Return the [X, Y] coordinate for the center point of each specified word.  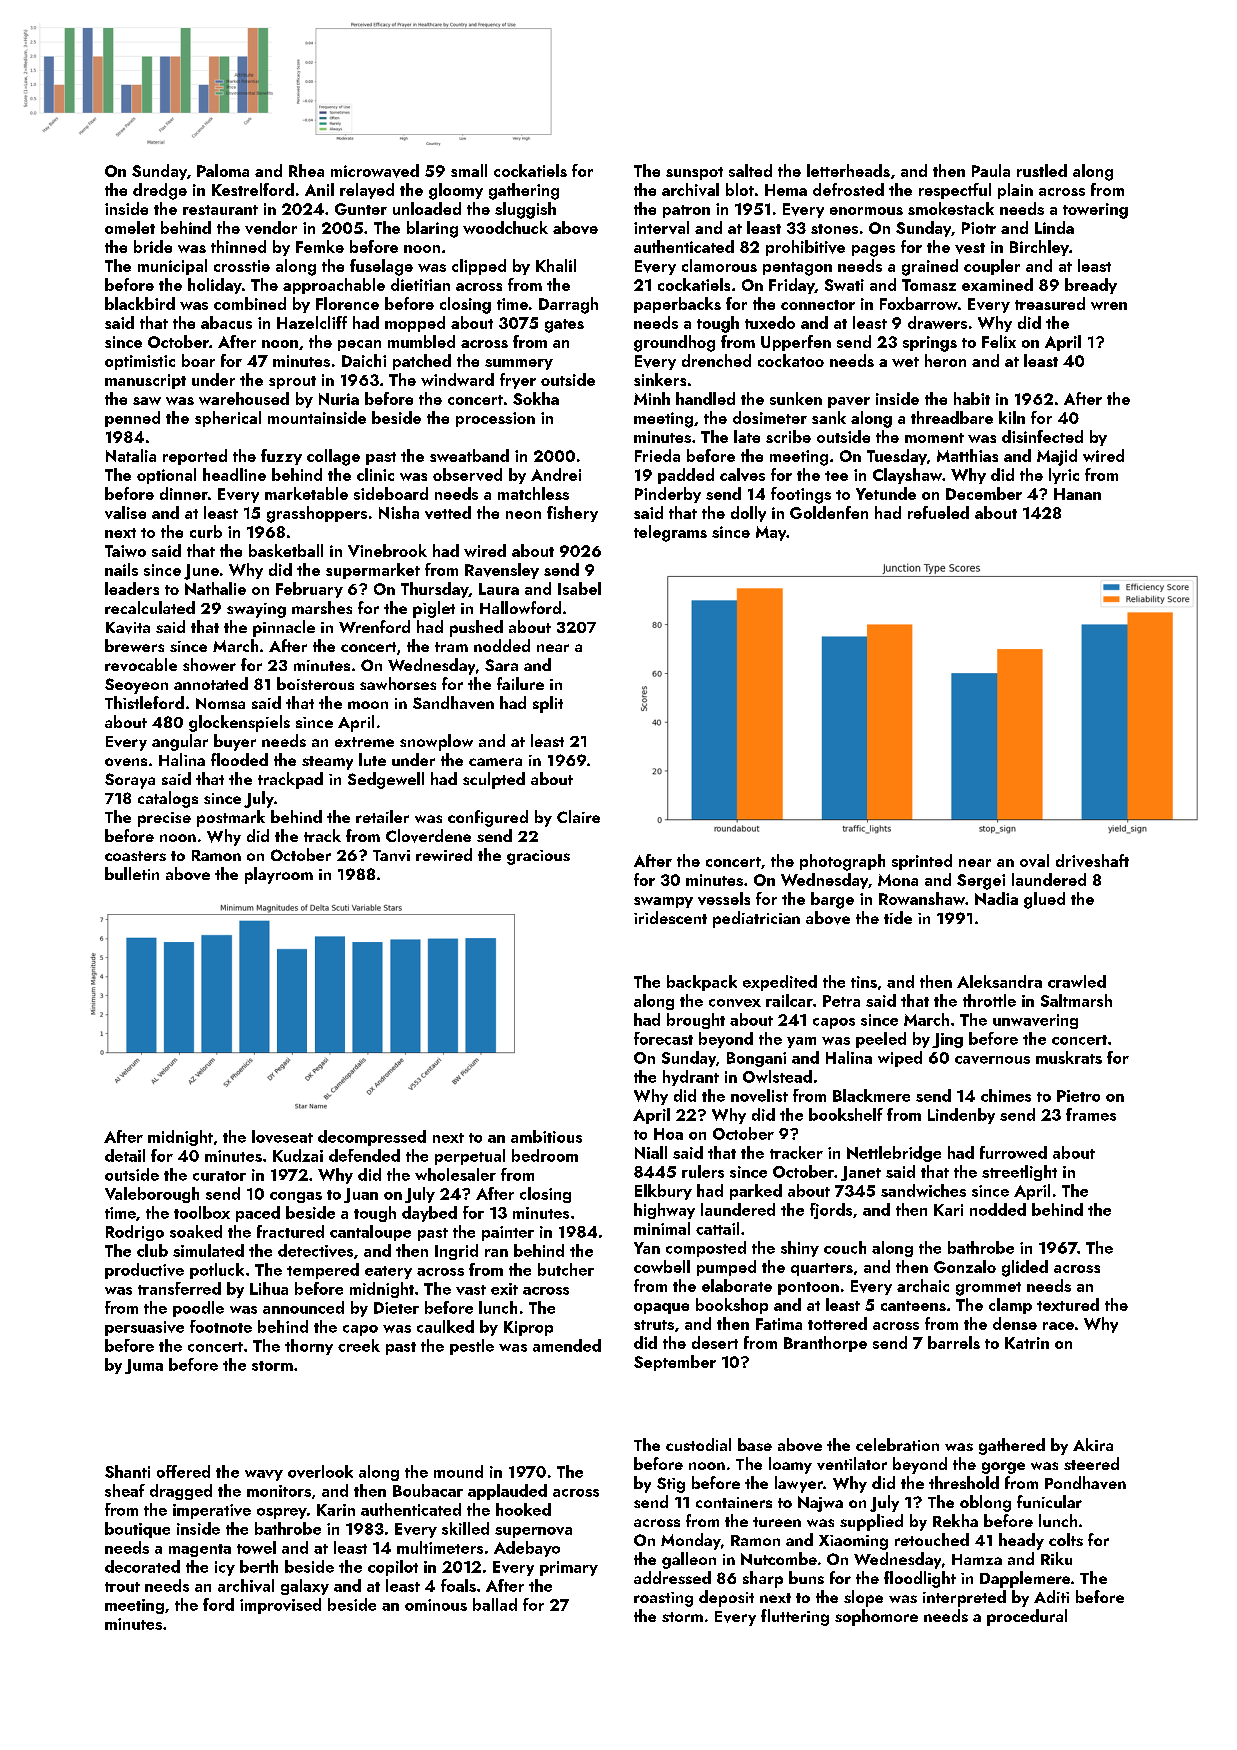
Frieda [657, 455]
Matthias [967, 455]
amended [567, 1345]
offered [183, 1471]
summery [519, 364]
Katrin [1027, 1343]
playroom [279, 875]
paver [849, 402]
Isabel [579, 588]
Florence [347, 303]
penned [132, 419]
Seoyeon [136, 686]
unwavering [1035, 1021]
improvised [280, 1606]
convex [735, 1003]
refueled [938, 512]
